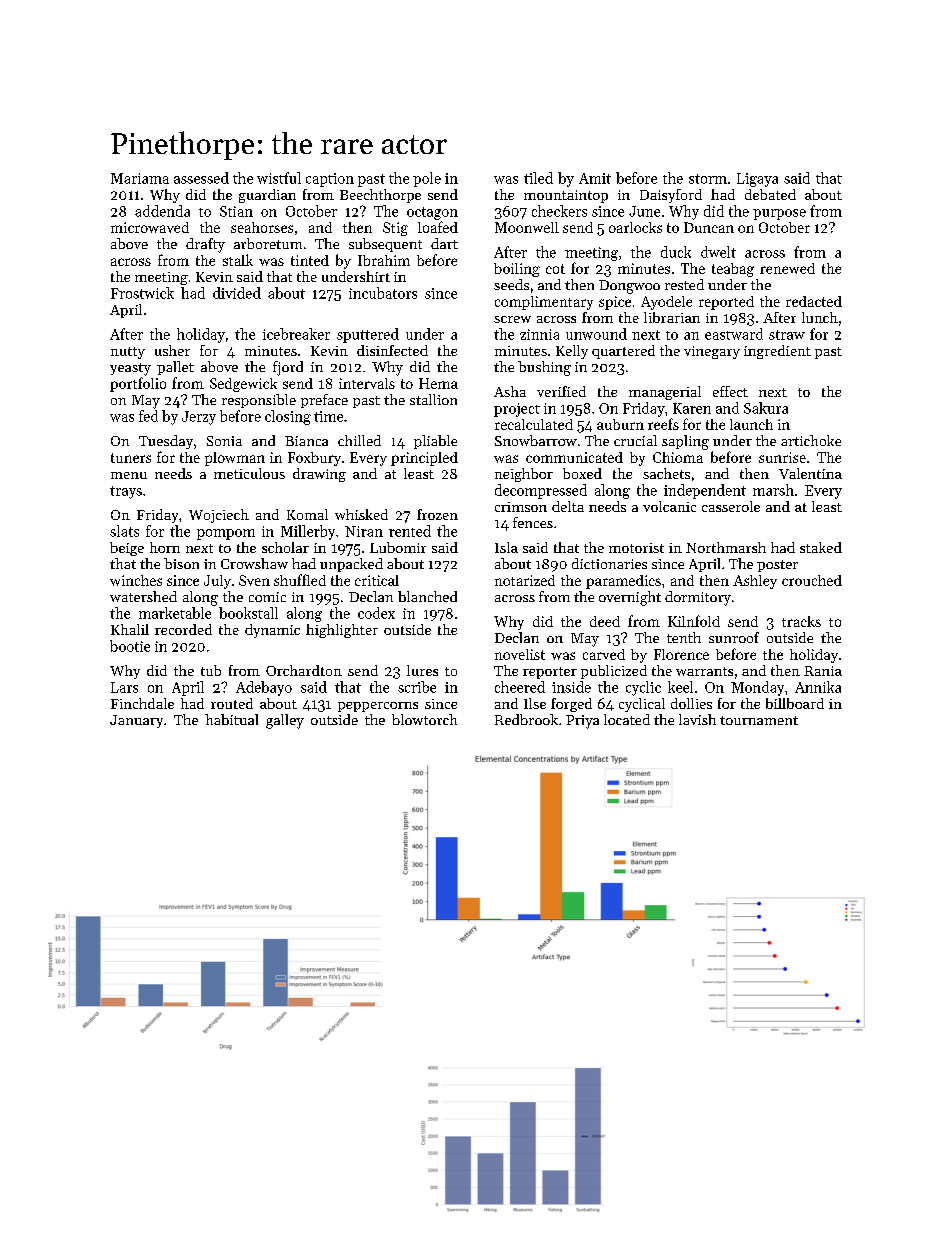 This page has width=952, height=1233. What do you see at coordinates (199, 418) in the page?
I see `Jerzy` at bounding box center [199, 418].
